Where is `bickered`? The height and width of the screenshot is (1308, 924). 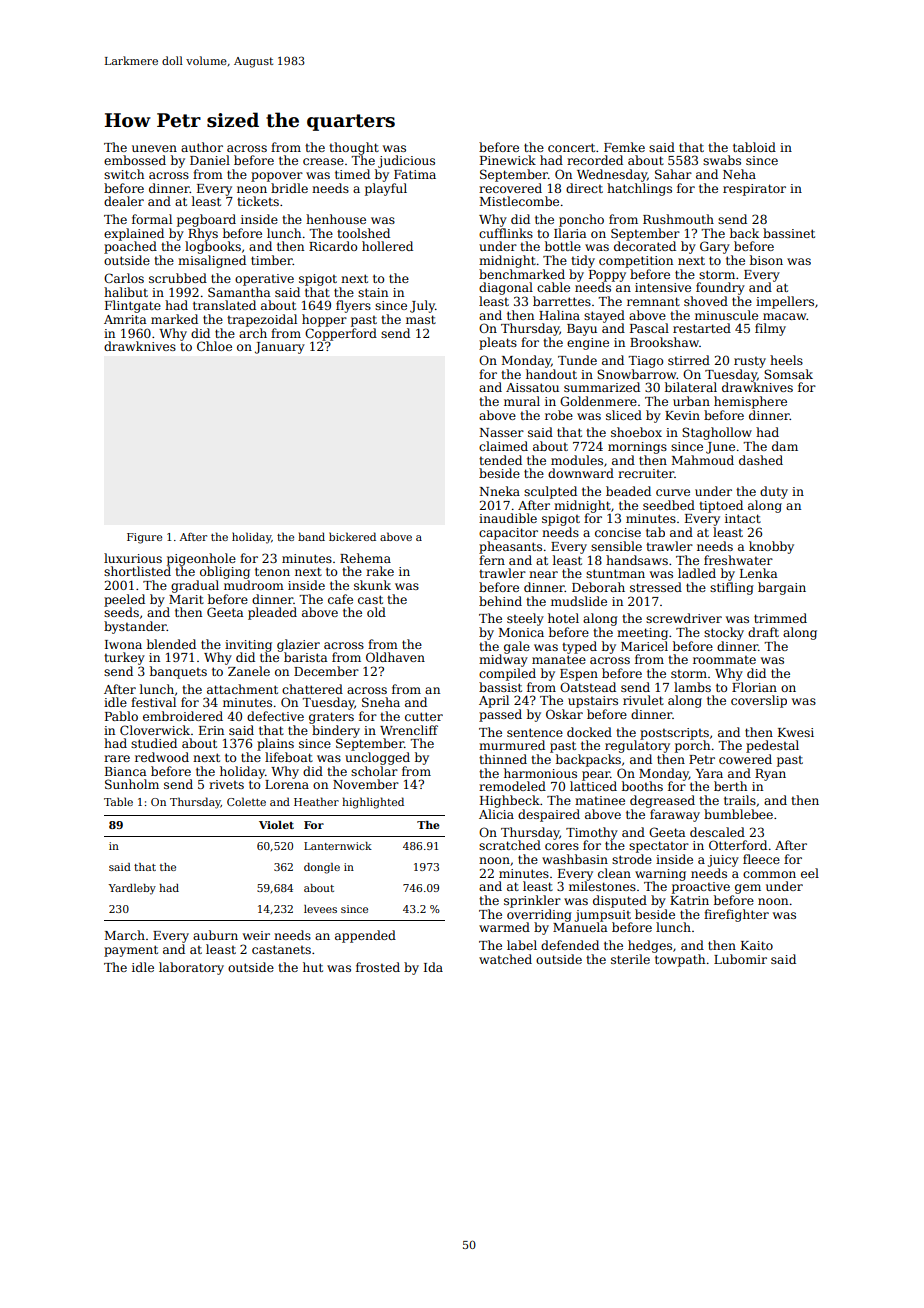 bickered is located at coordinates (352, 536).
